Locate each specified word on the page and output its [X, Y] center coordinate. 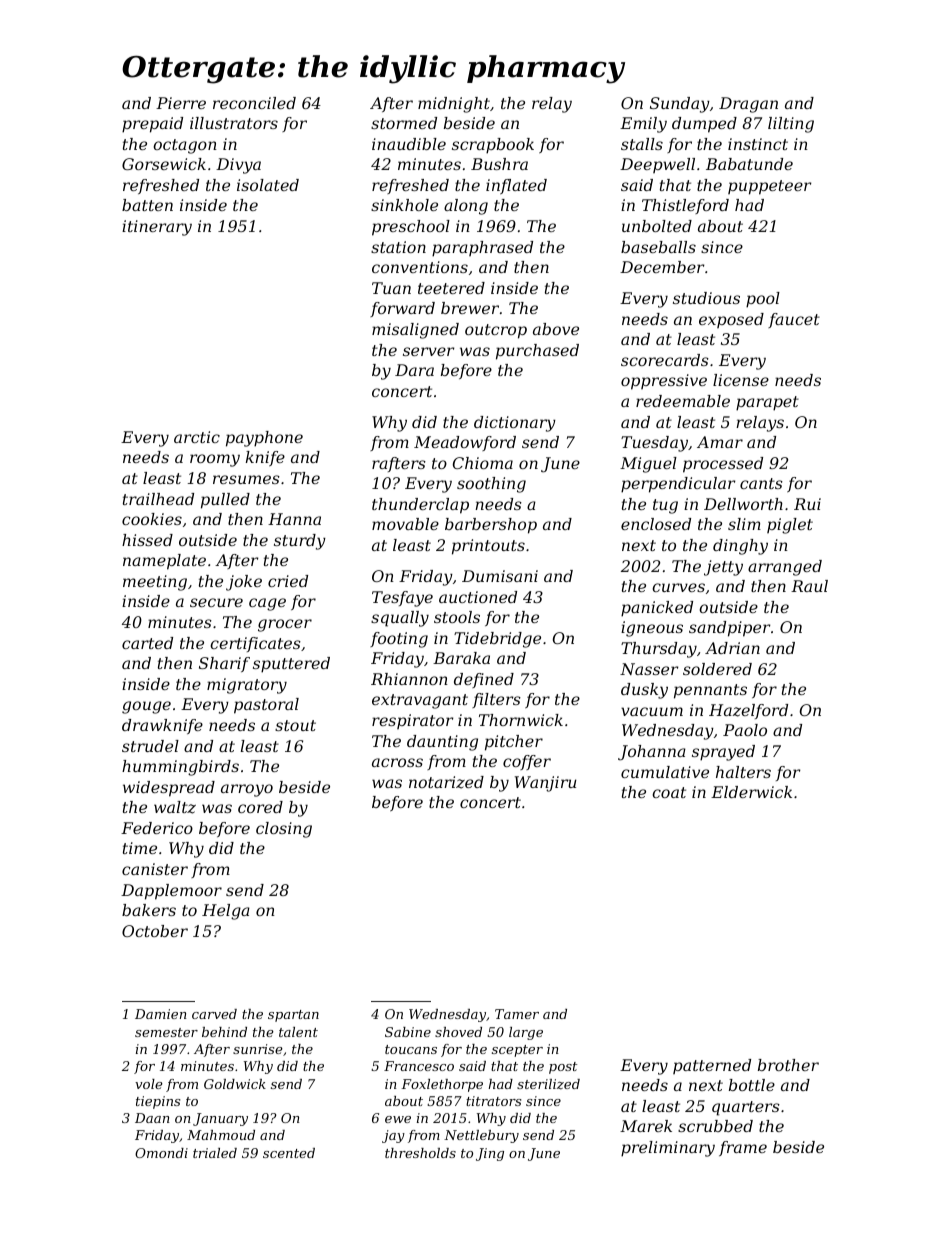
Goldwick [235, 1084]
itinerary [157, 228]
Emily [643, 125]
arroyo [247, 790]
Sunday [680, 105]
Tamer [517, 1014]
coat [669, 792]
